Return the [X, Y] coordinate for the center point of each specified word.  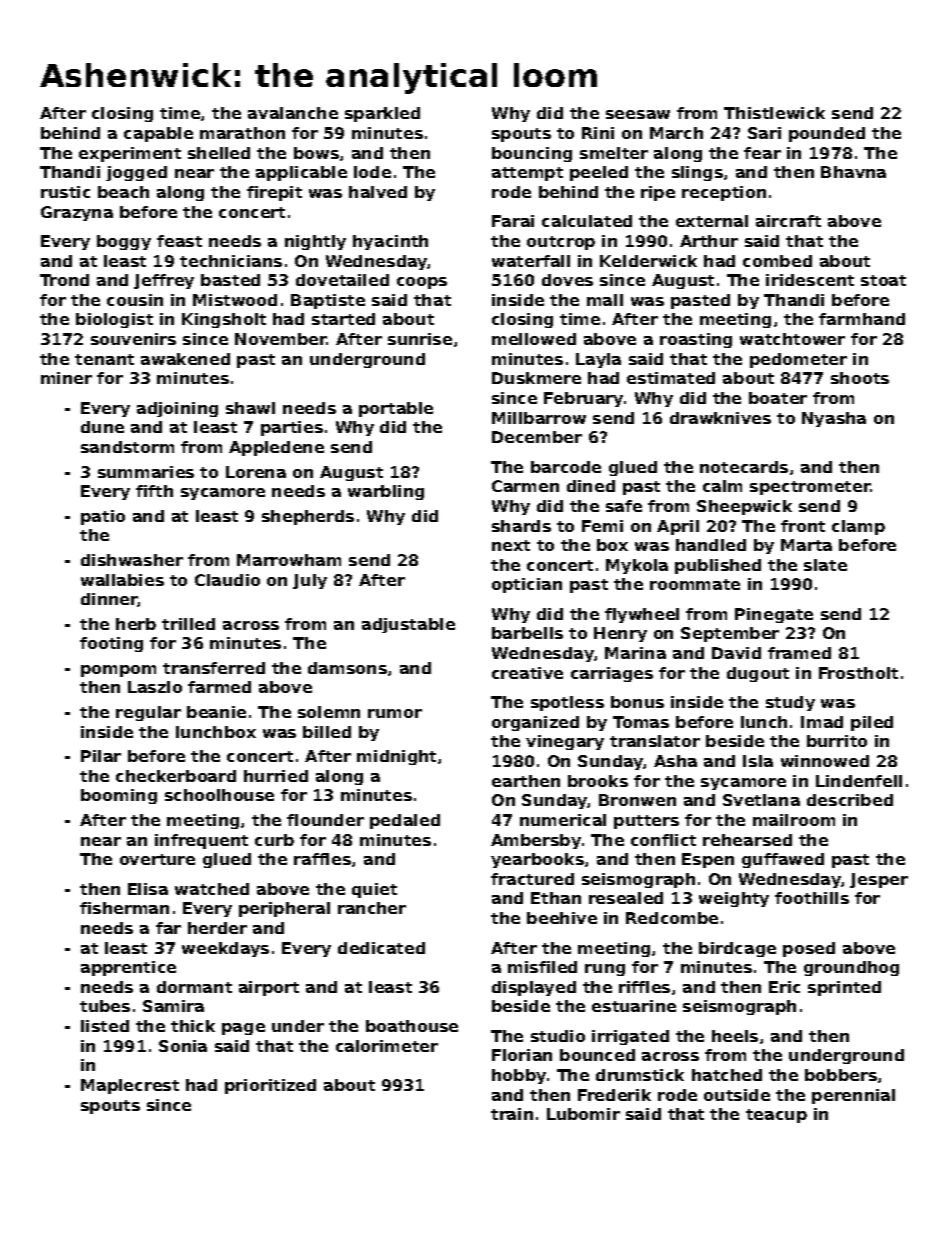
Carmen [525, 486]
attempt [527, 174]
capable [158, 134]
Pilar [101, 756]
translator [655, 741]
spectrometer [810, 488]
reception [724, 193]
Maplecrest [130, 1086]
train [512, 1114]
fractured [532, 879]
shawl [250, 408]
